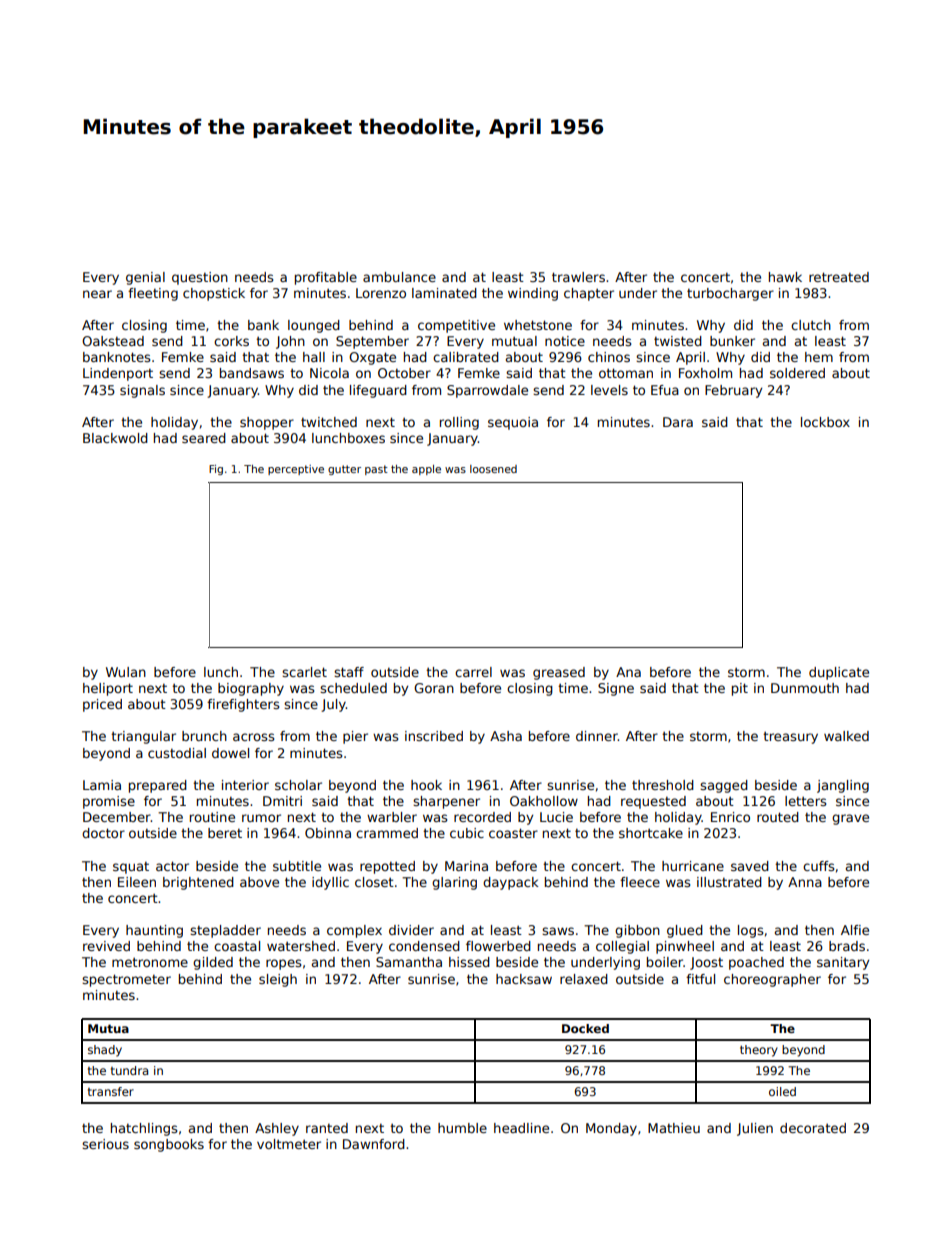 This image has width=952, height=1233. What do you see at coordinates (493, 469) in the image?
I see `loosened` at bounding box center [493, 469].
